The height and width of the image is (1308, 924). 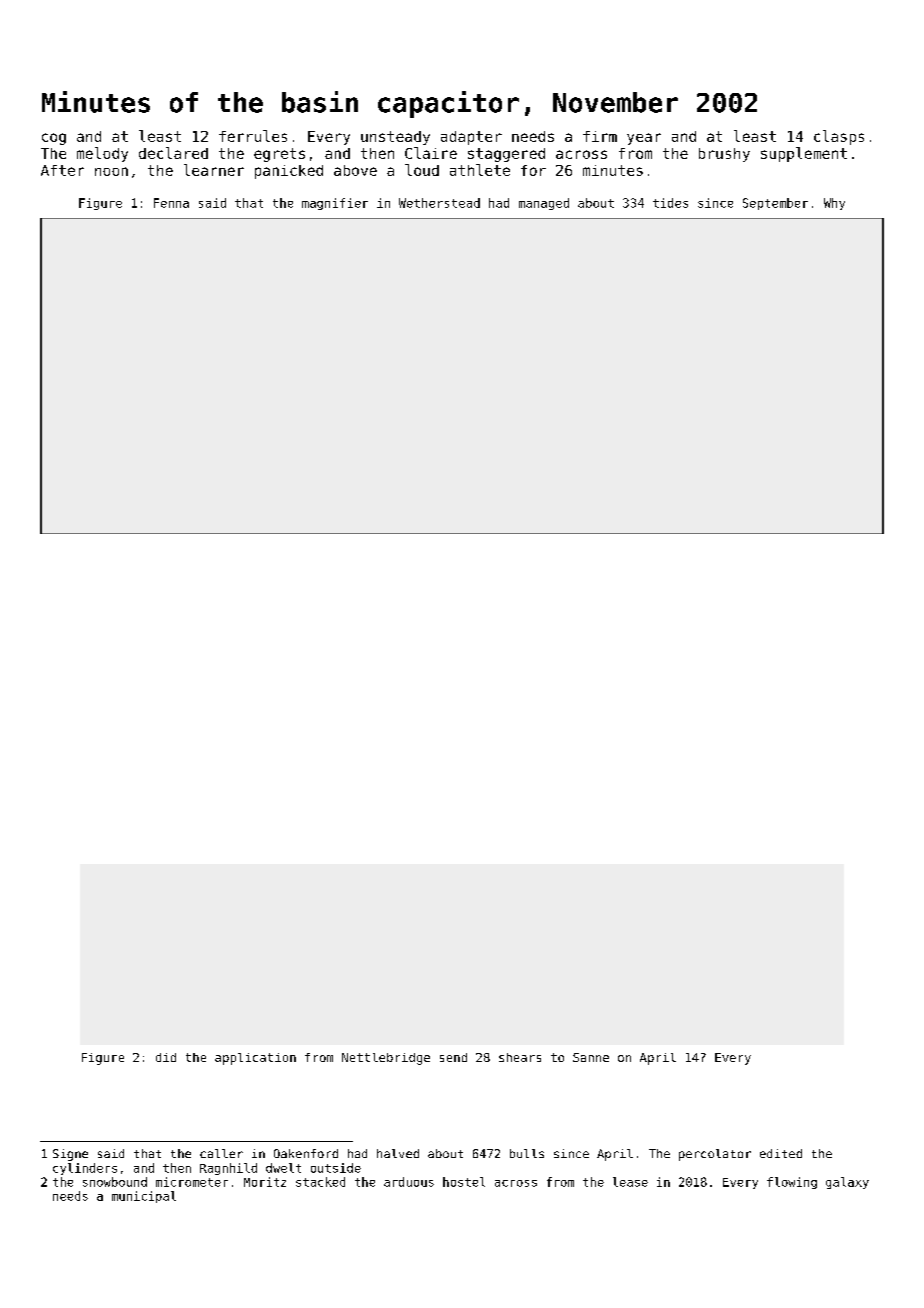 I want to click on application, so click(x=255, y=1059).
